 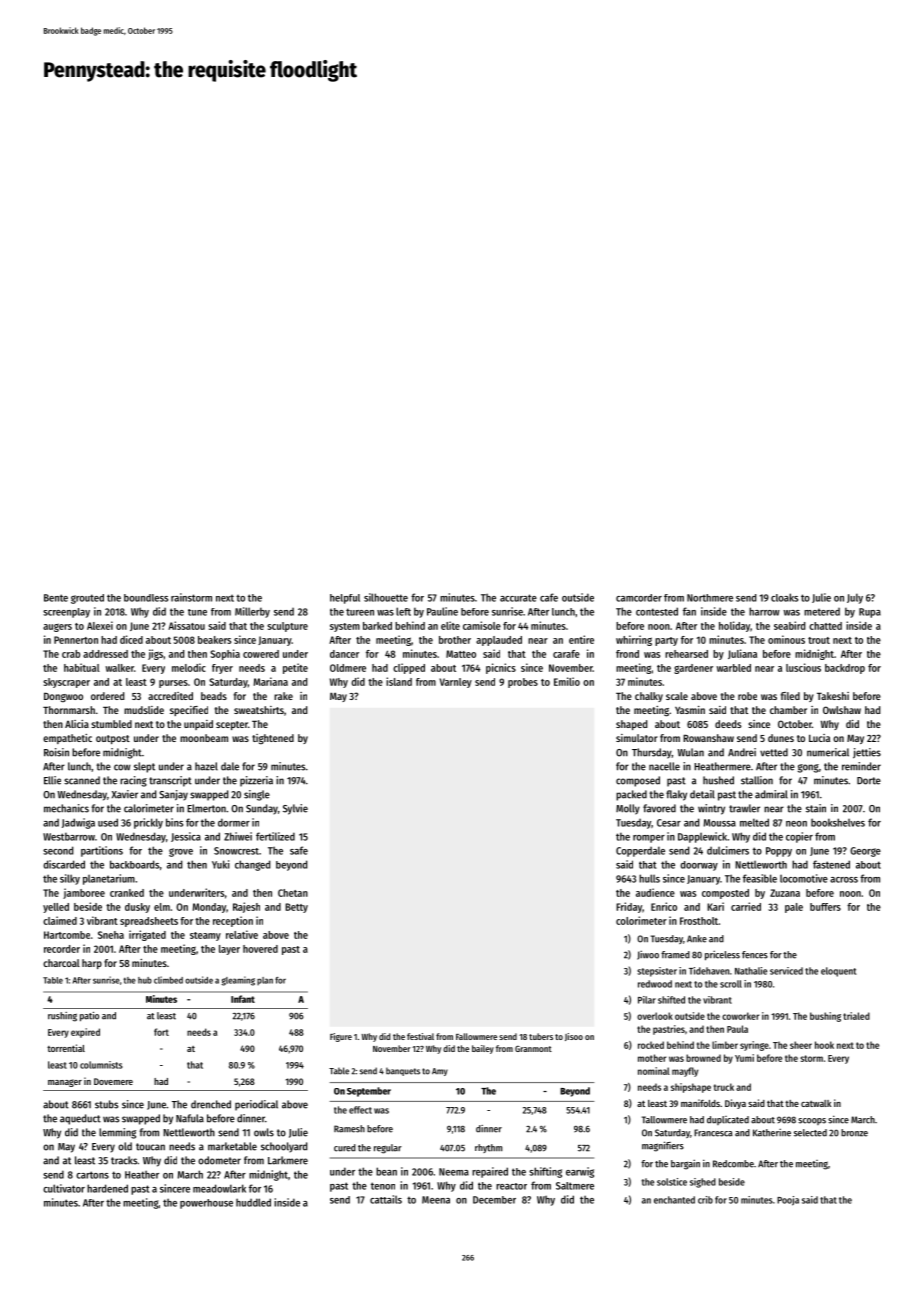 What do you see at coordinates (124, 1160) in the page?
I see `tracks` at bounding box center [124, 1160].
